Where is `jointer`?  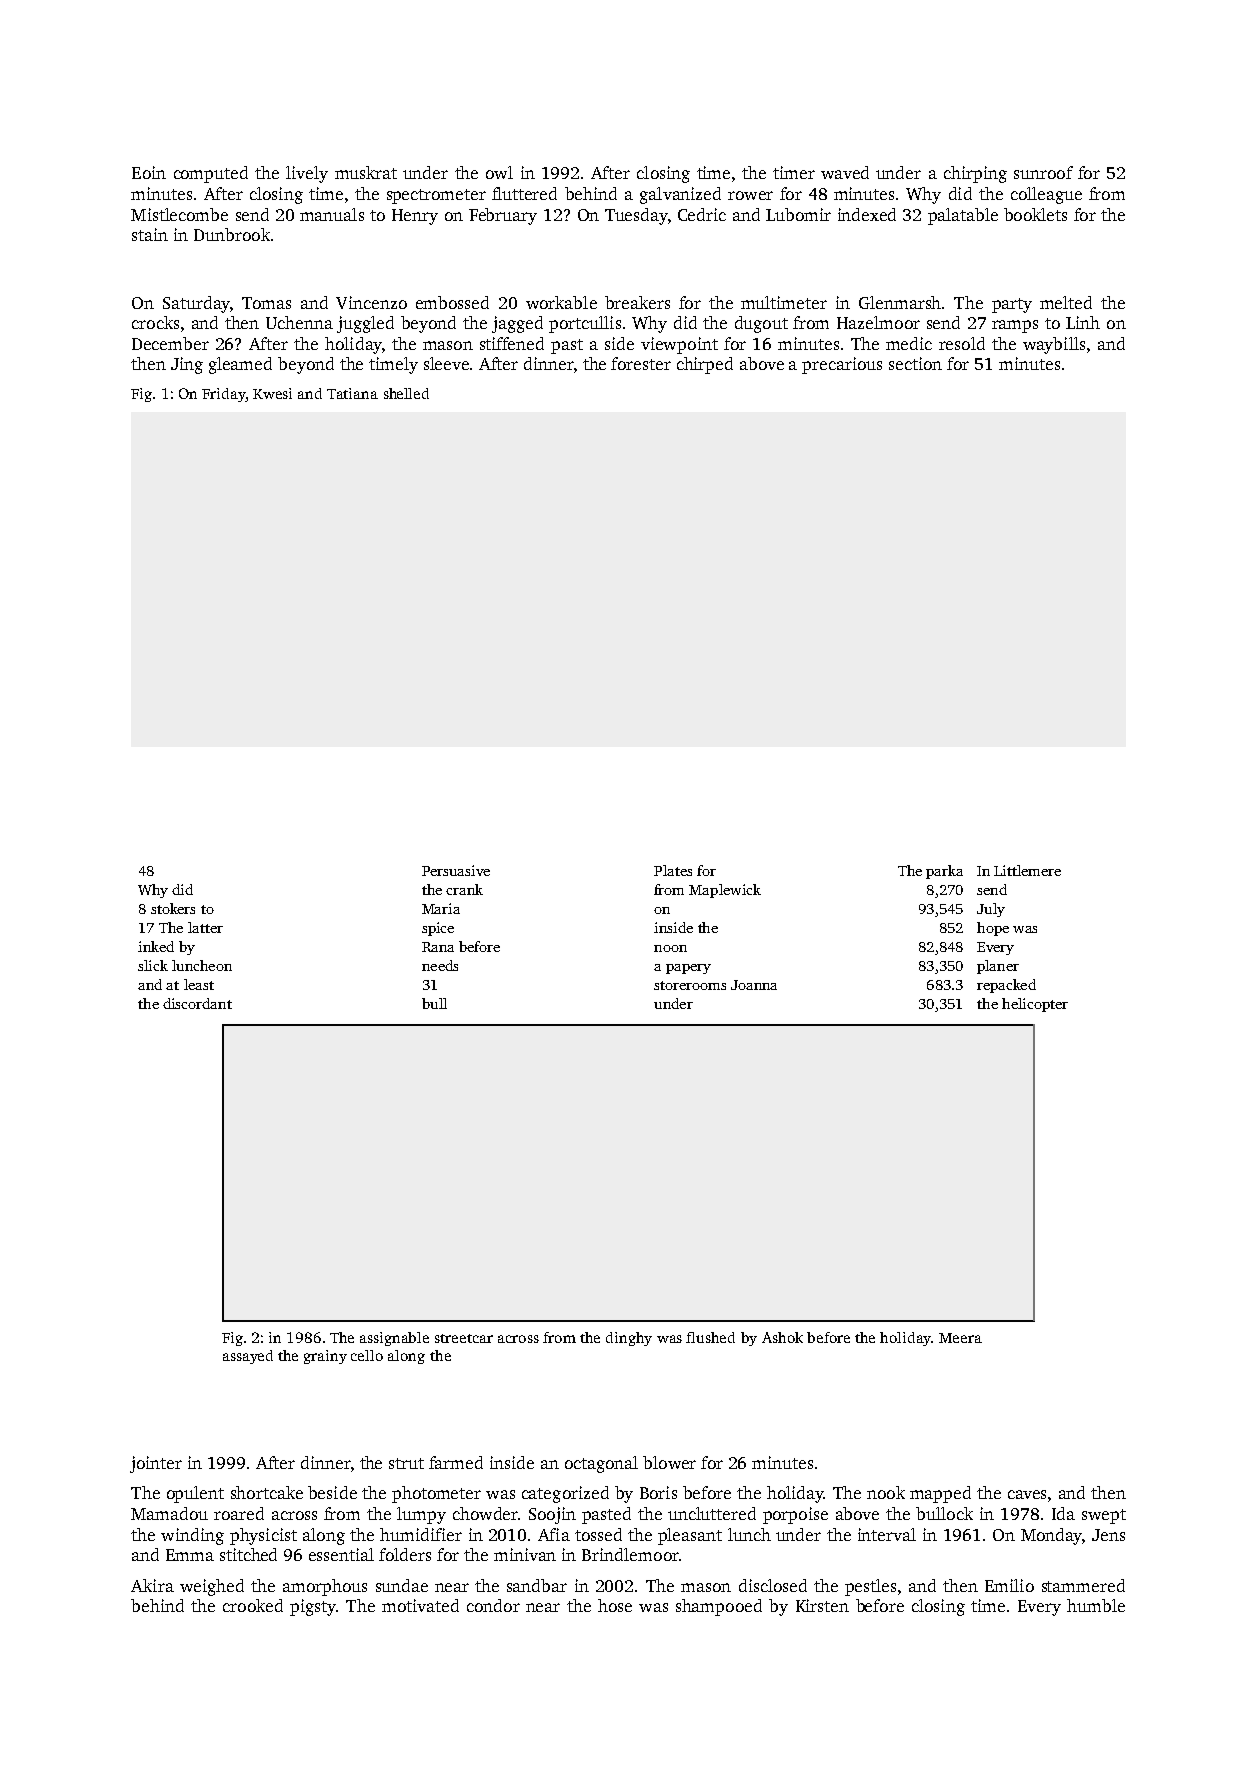 jointer is located at coordinates (156, 1464).
